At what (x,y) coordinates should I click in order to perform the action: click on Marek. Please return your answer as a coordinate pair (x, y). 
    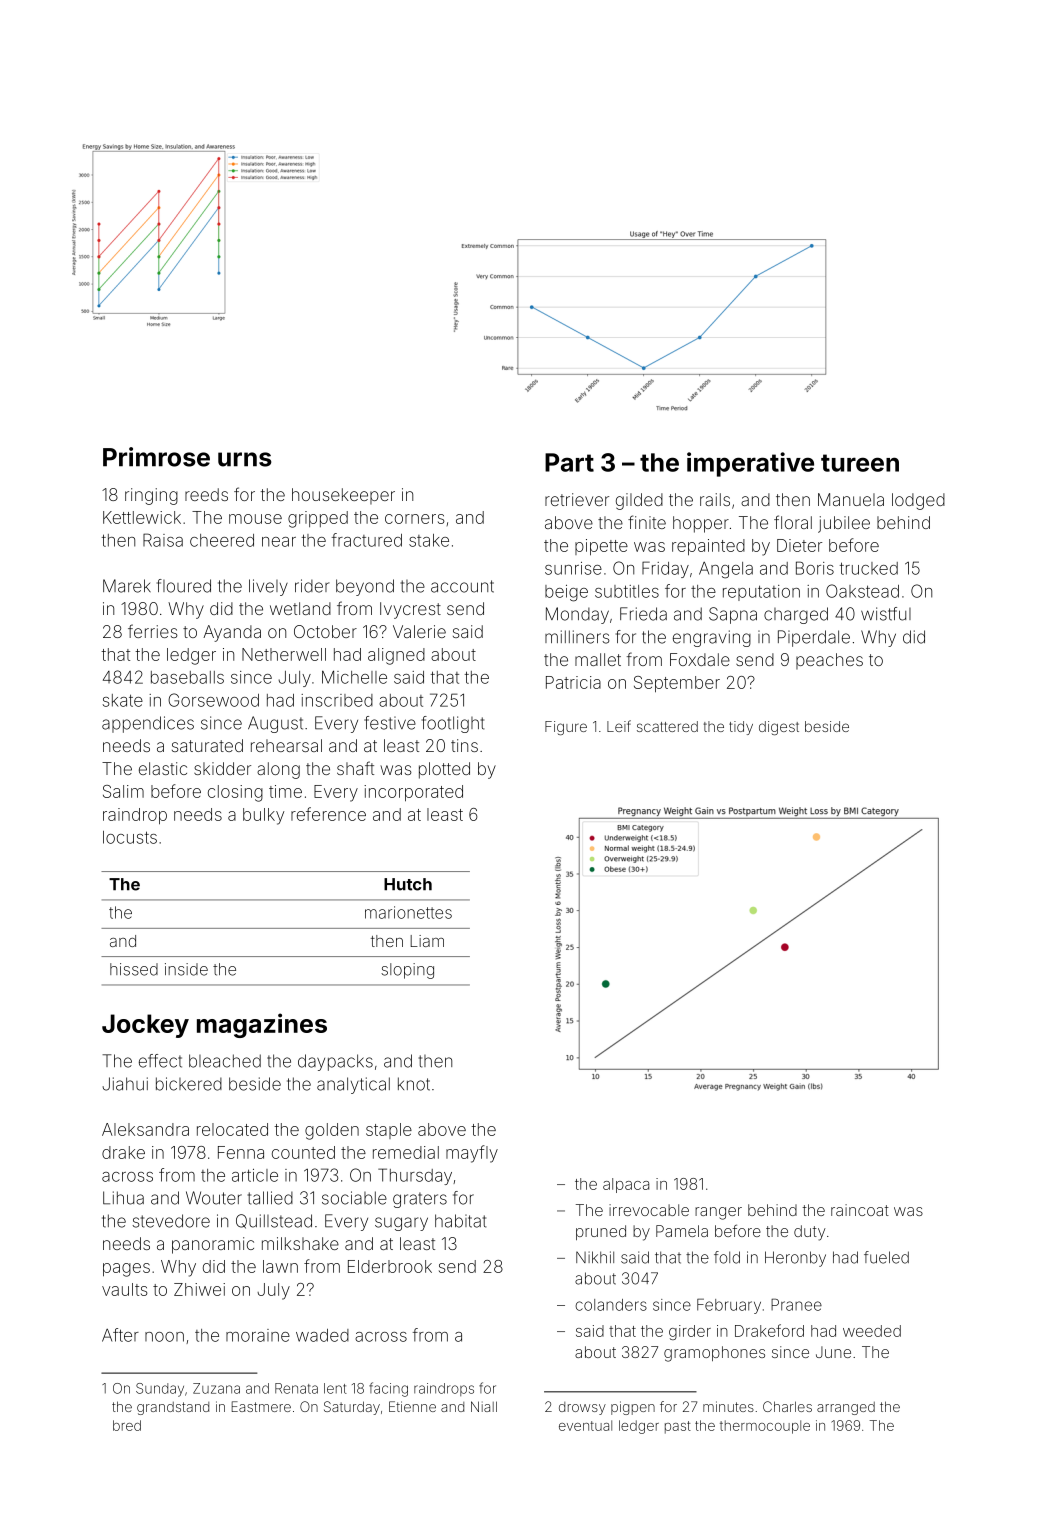
    Looking at the image, I should click on (127, 586).
